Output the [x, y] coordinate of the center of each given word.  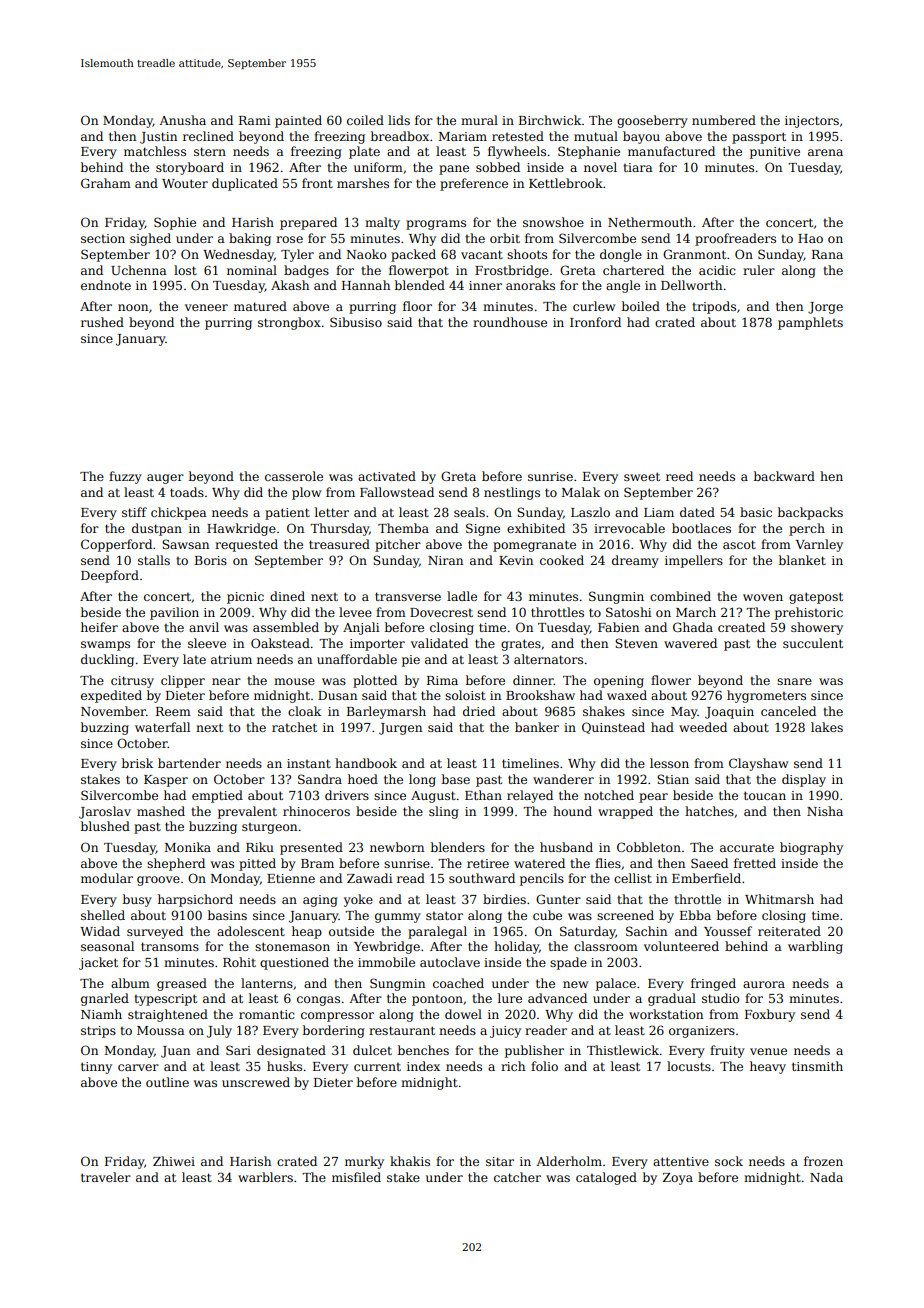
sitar [500, 1161]
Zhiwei [174, 1161]
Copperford [116, 545]
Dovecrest [441, 612]
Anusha [182, 120]
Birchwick [550, 120]
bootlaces [701, 528]
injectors [812, 122]
